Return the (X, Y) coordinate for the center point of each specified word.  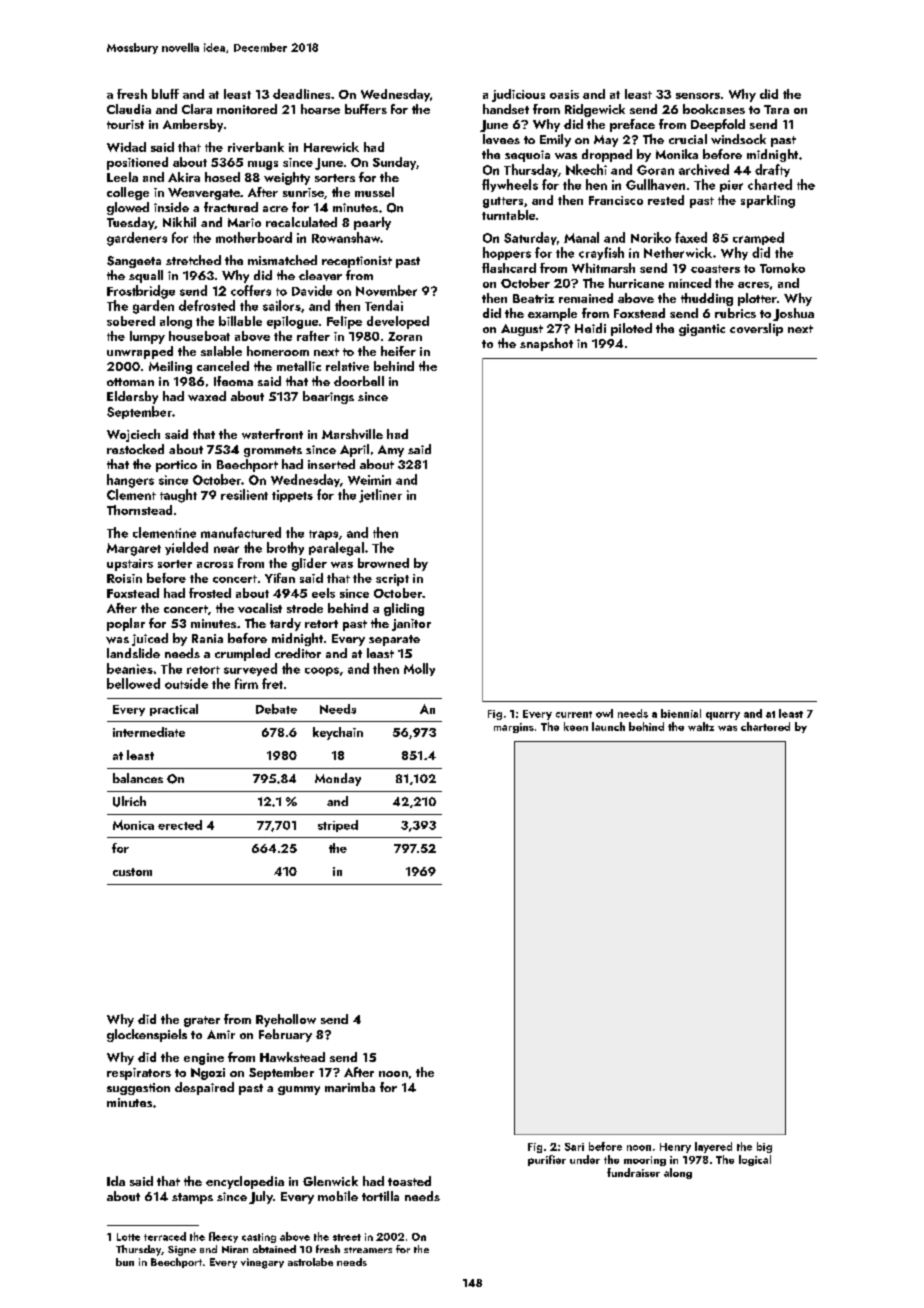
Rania (207, 638)
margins (514, 728)
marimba (350, 1087)
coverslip (756, 329)
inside (171, 207)
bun (125, 1262)
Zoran (405, 336)
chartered (765, 726)
